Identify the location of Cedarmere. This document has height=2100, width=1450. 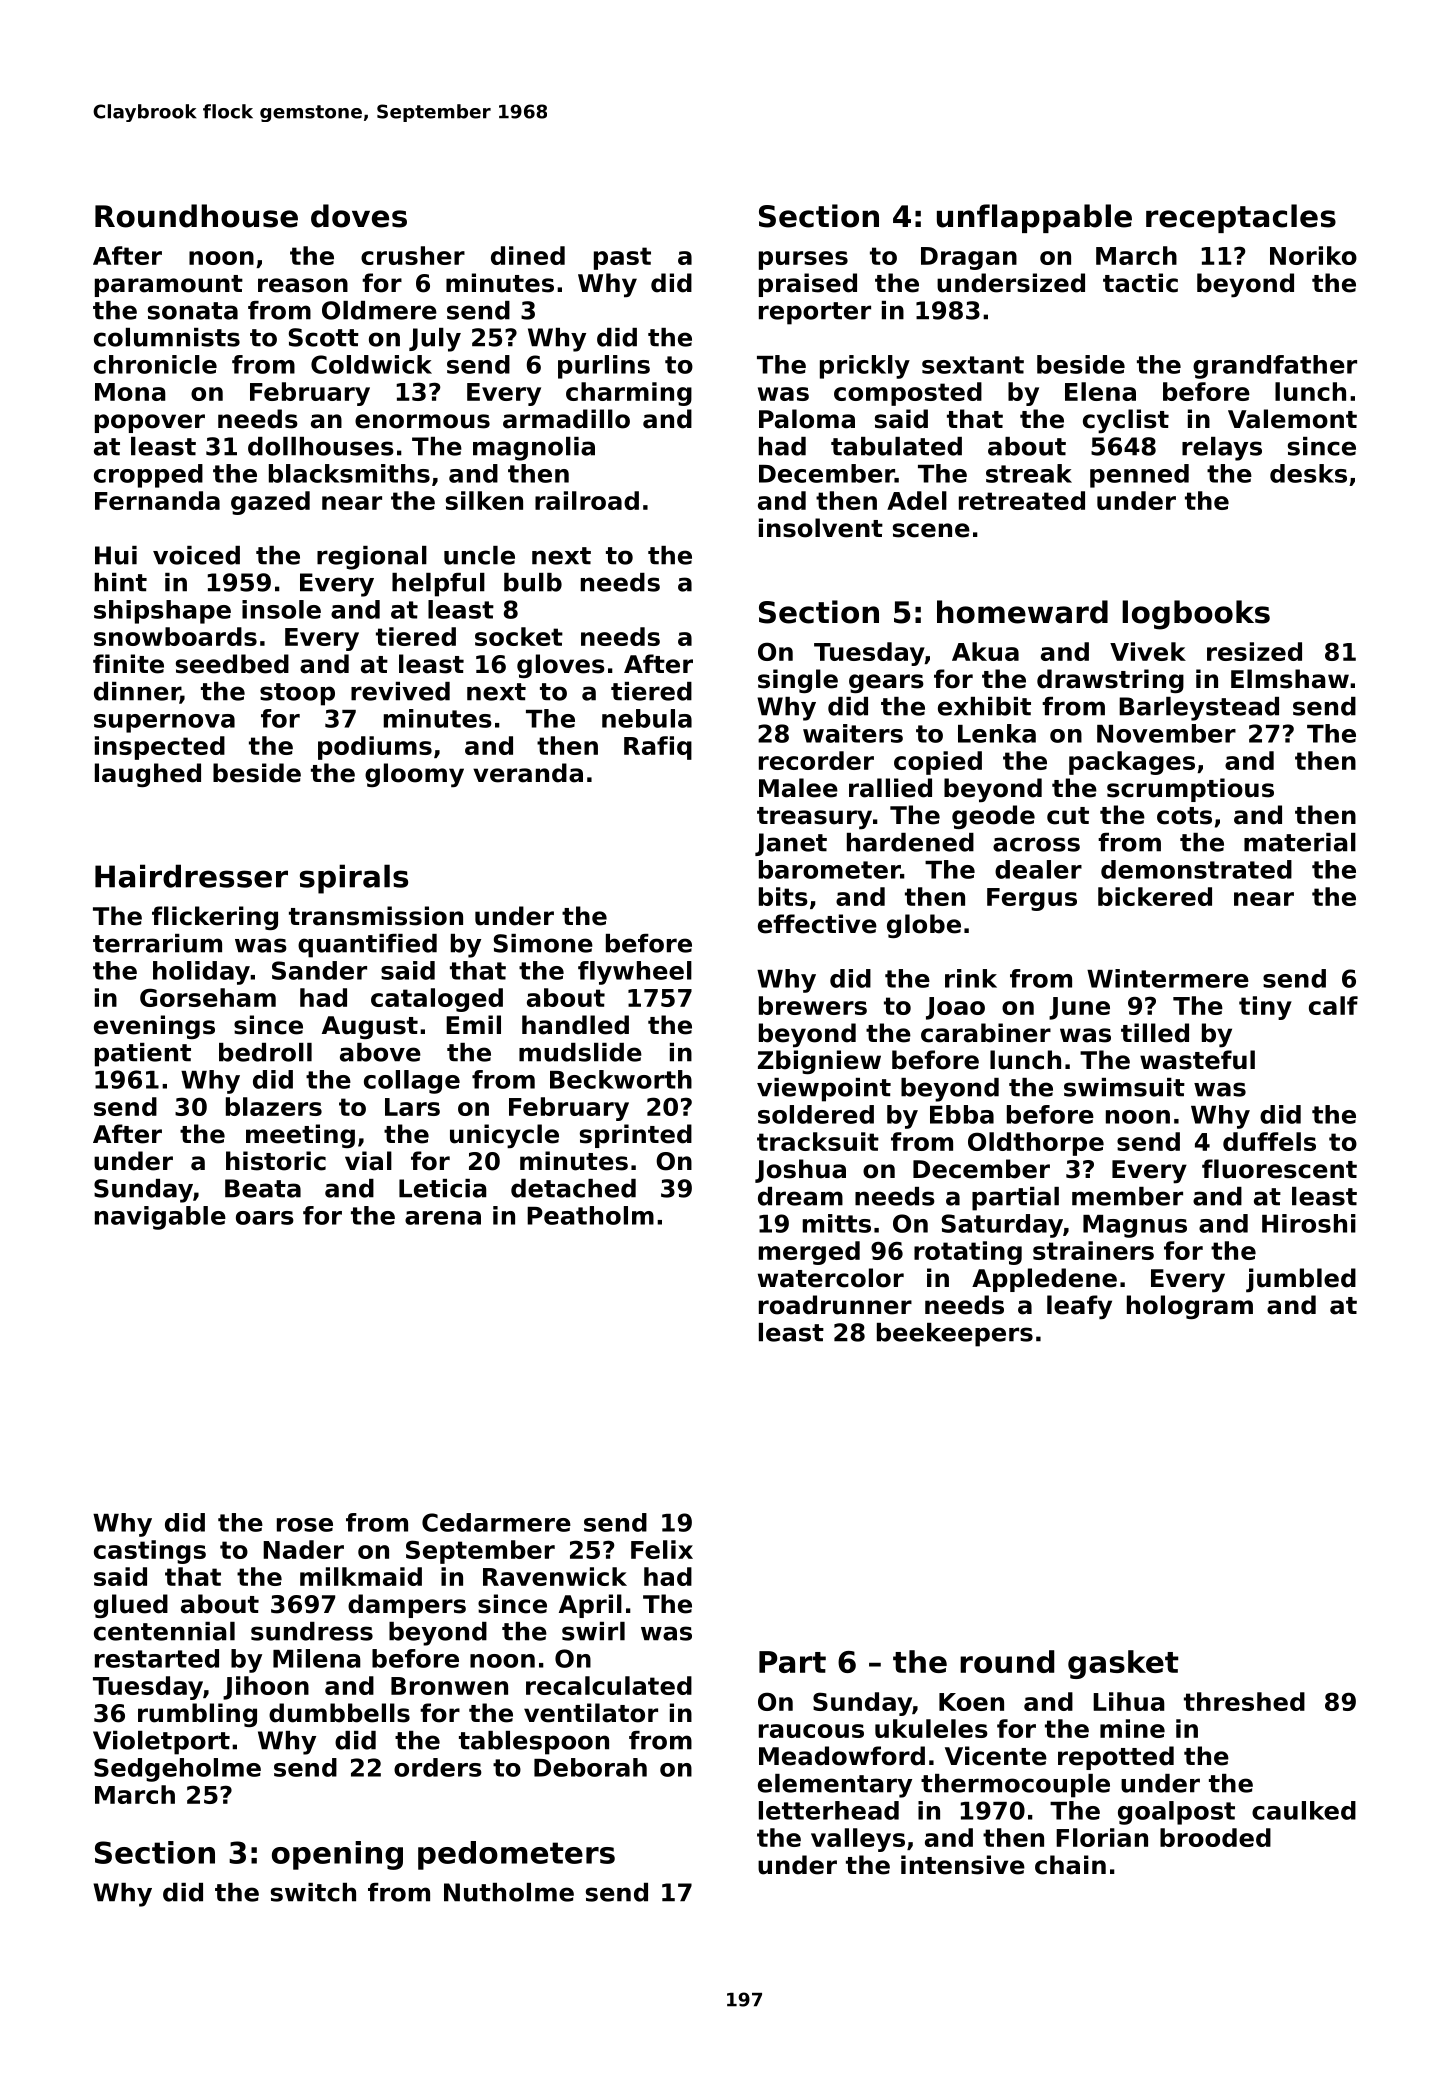
(496, 1522).
